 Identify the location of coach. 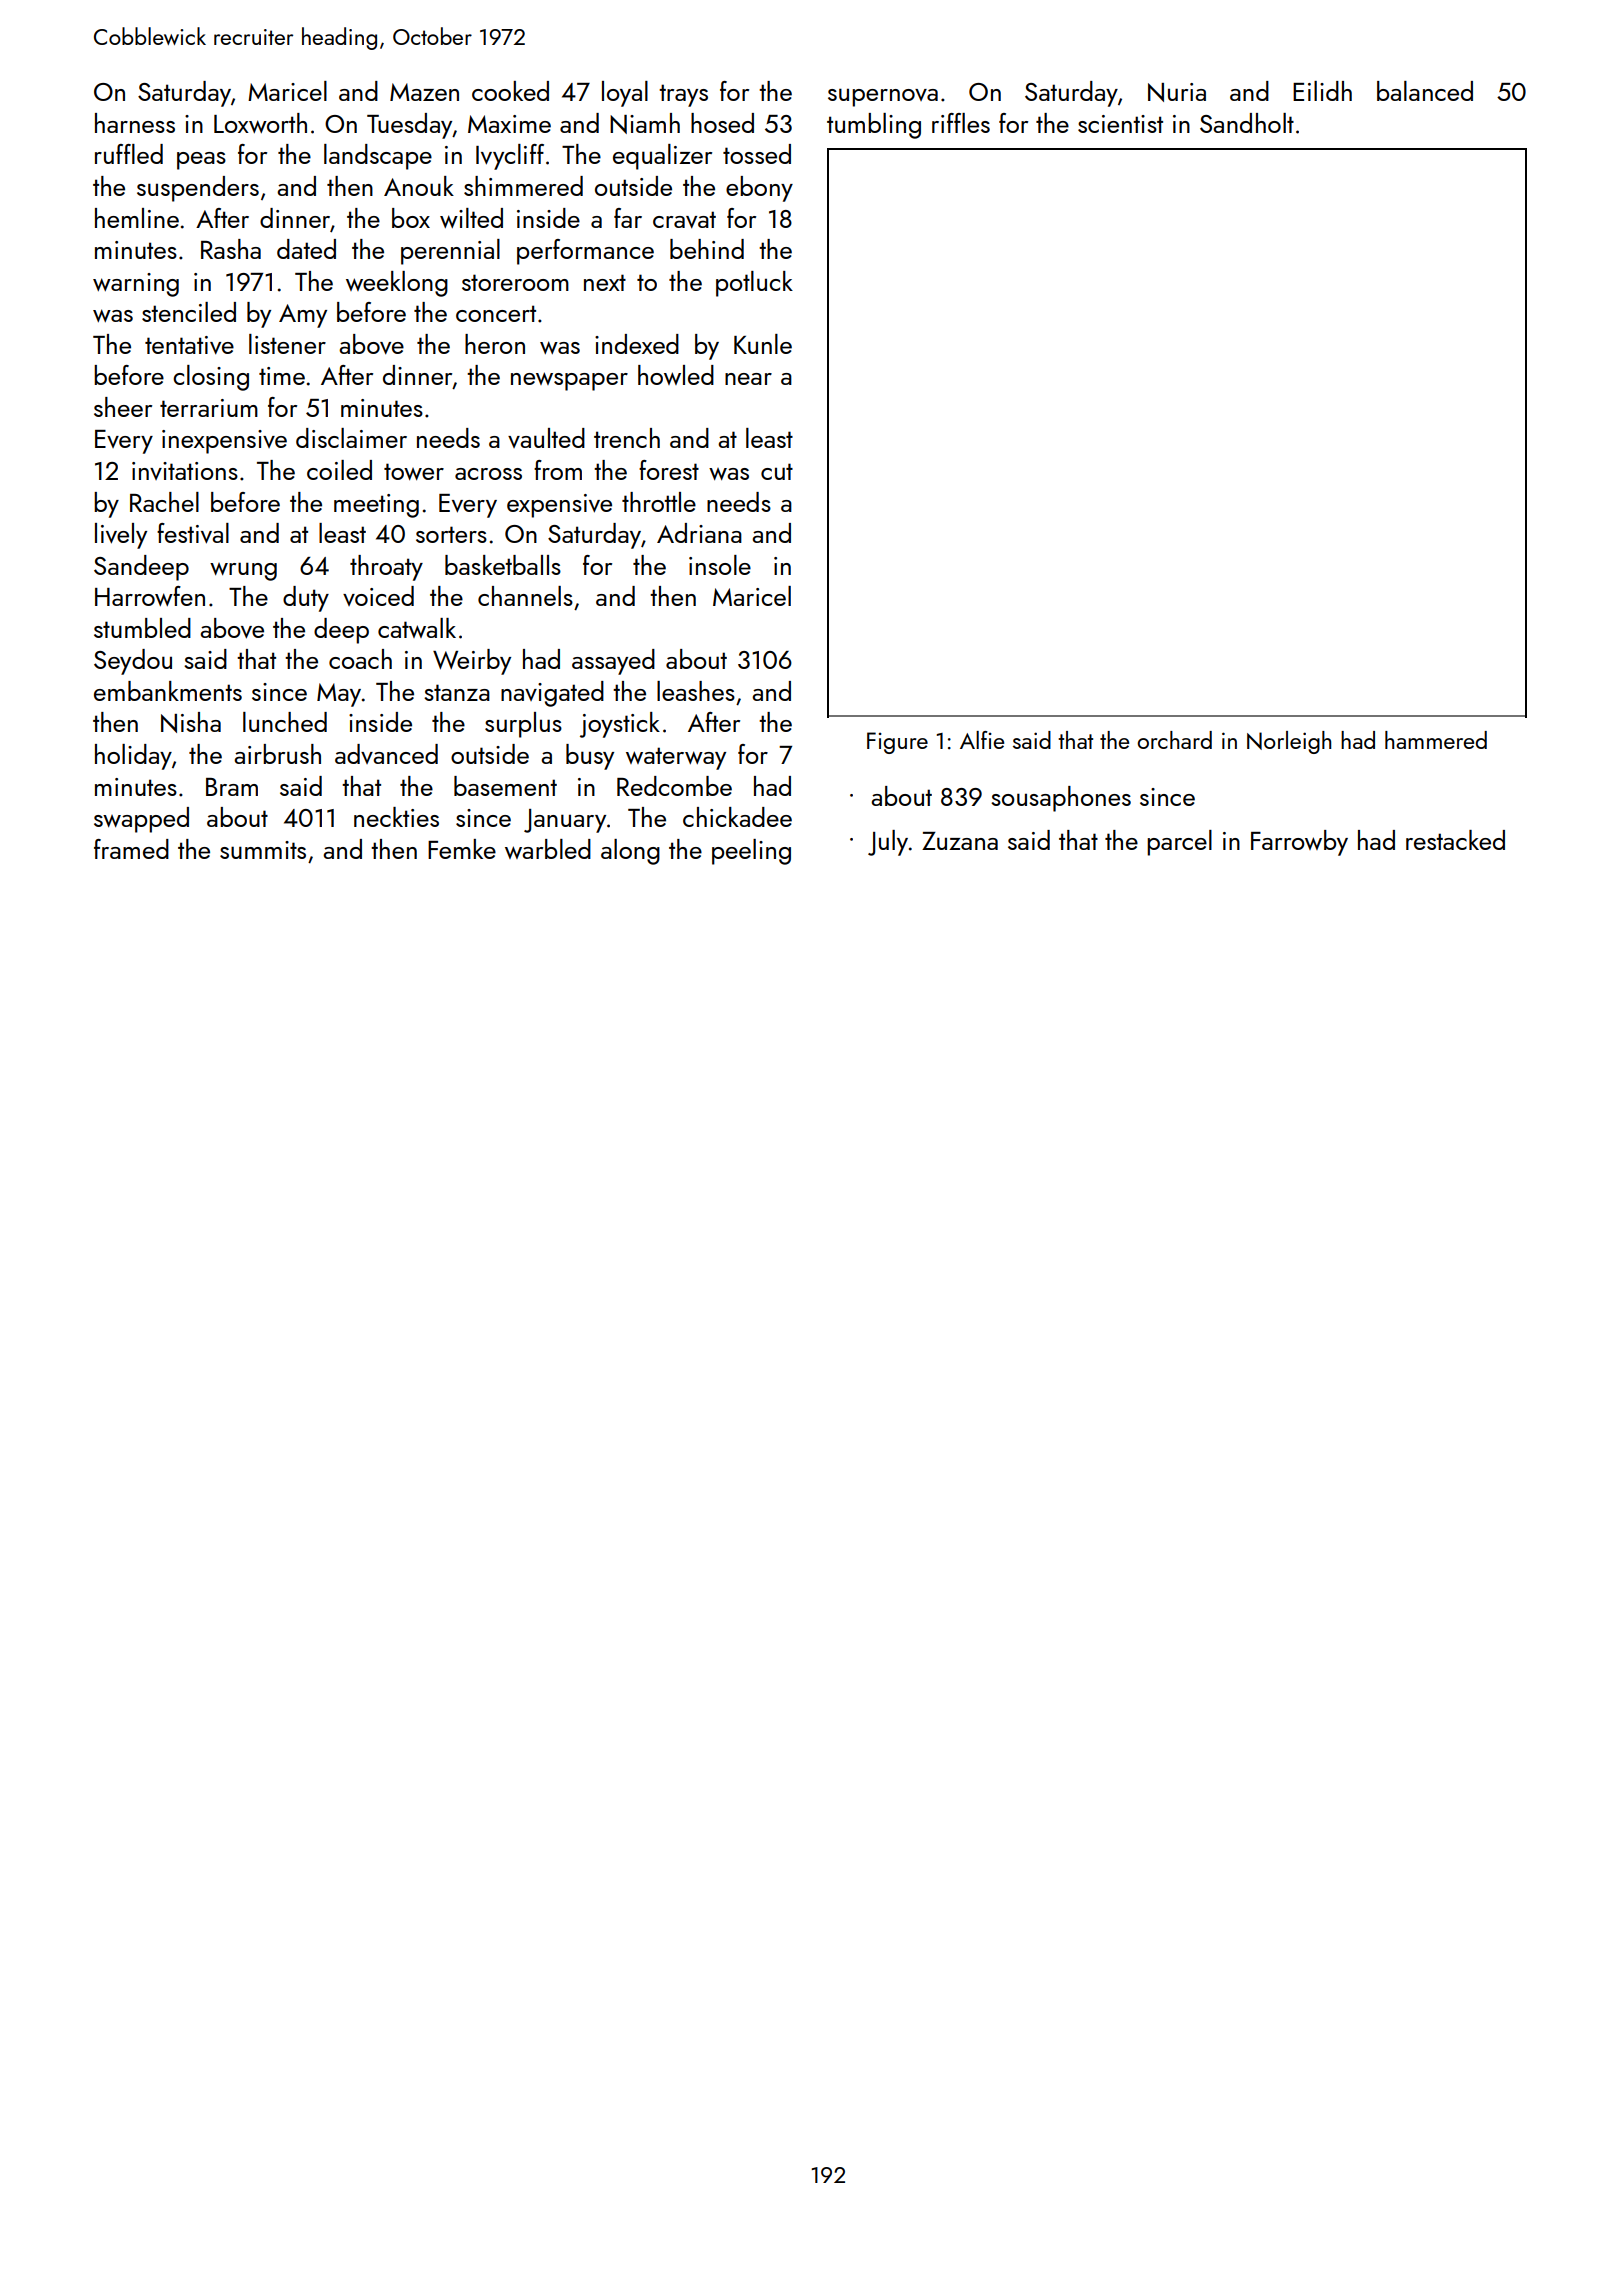
(360, 659).
